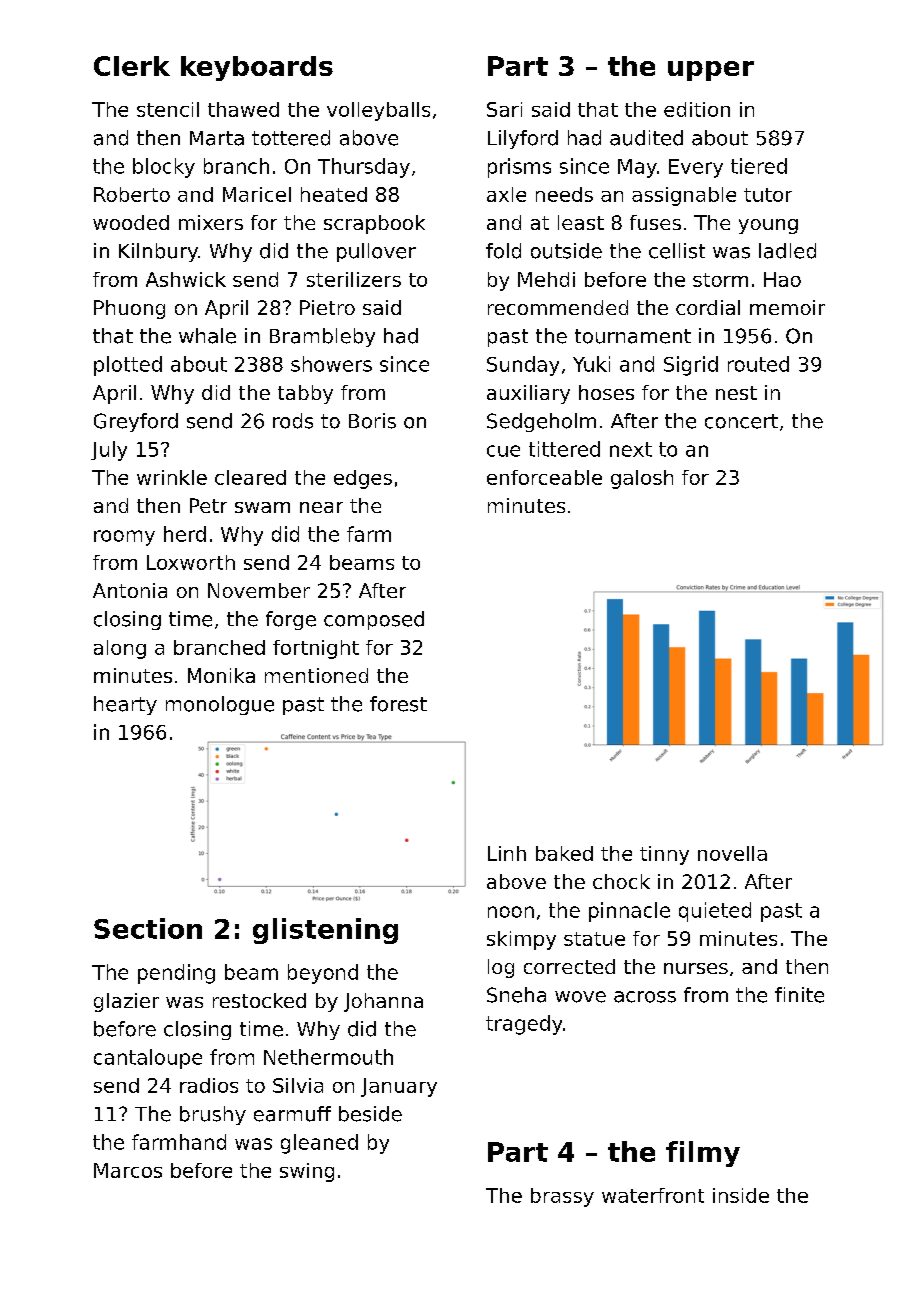 This screenshot has height=1314, width=924. Describe the element at coordinates (504, 109) in the screenshot. I see `Sari` at that location.
